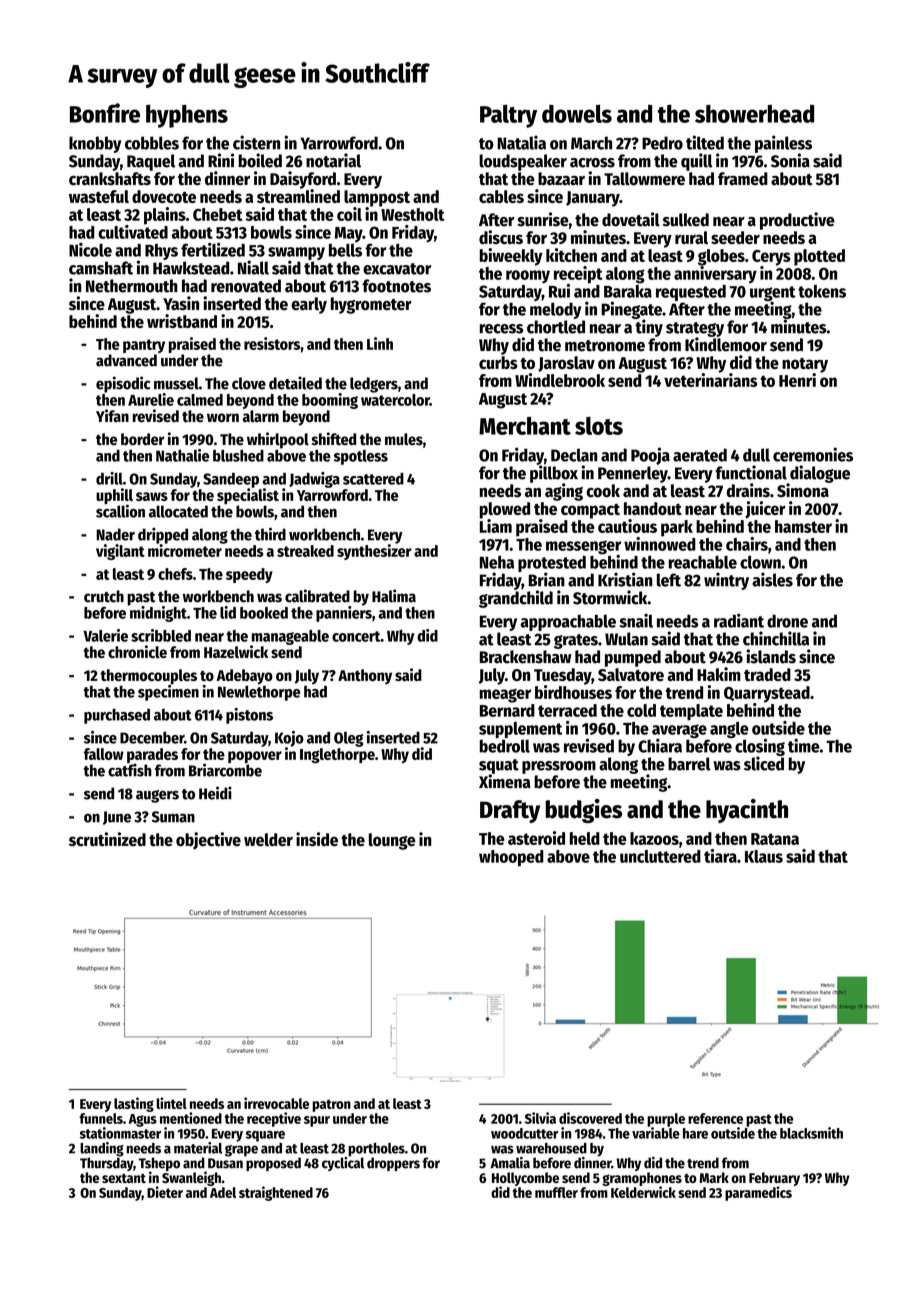 The height and width of the document is (1314, 924). Describe the element at coordinates (276, 1103) in the document. I see `irrevocable` at that location.
